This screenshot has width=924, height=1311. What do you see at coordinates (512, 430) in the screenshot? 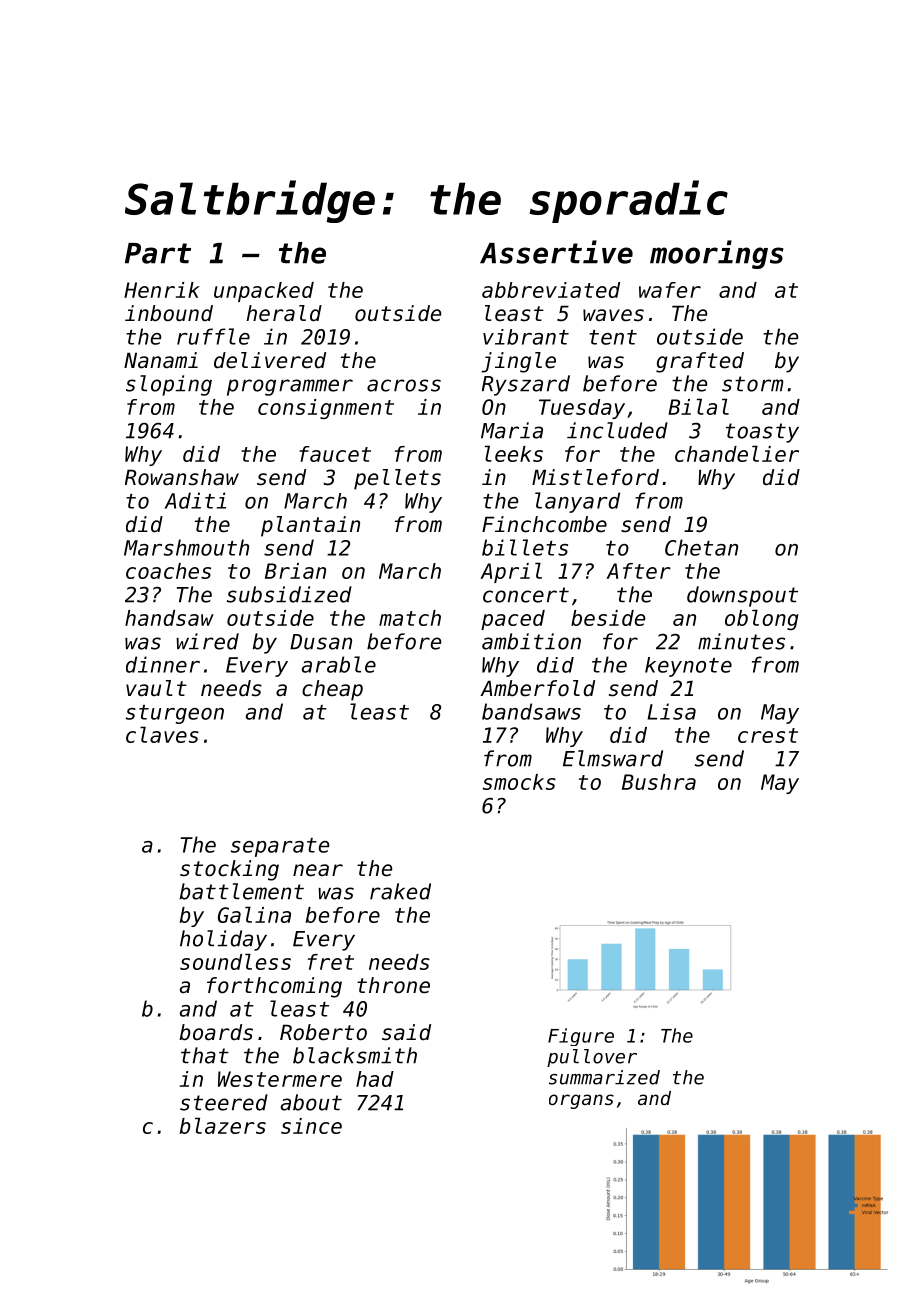
I see `Maria` at bounding box center [512, 430].
